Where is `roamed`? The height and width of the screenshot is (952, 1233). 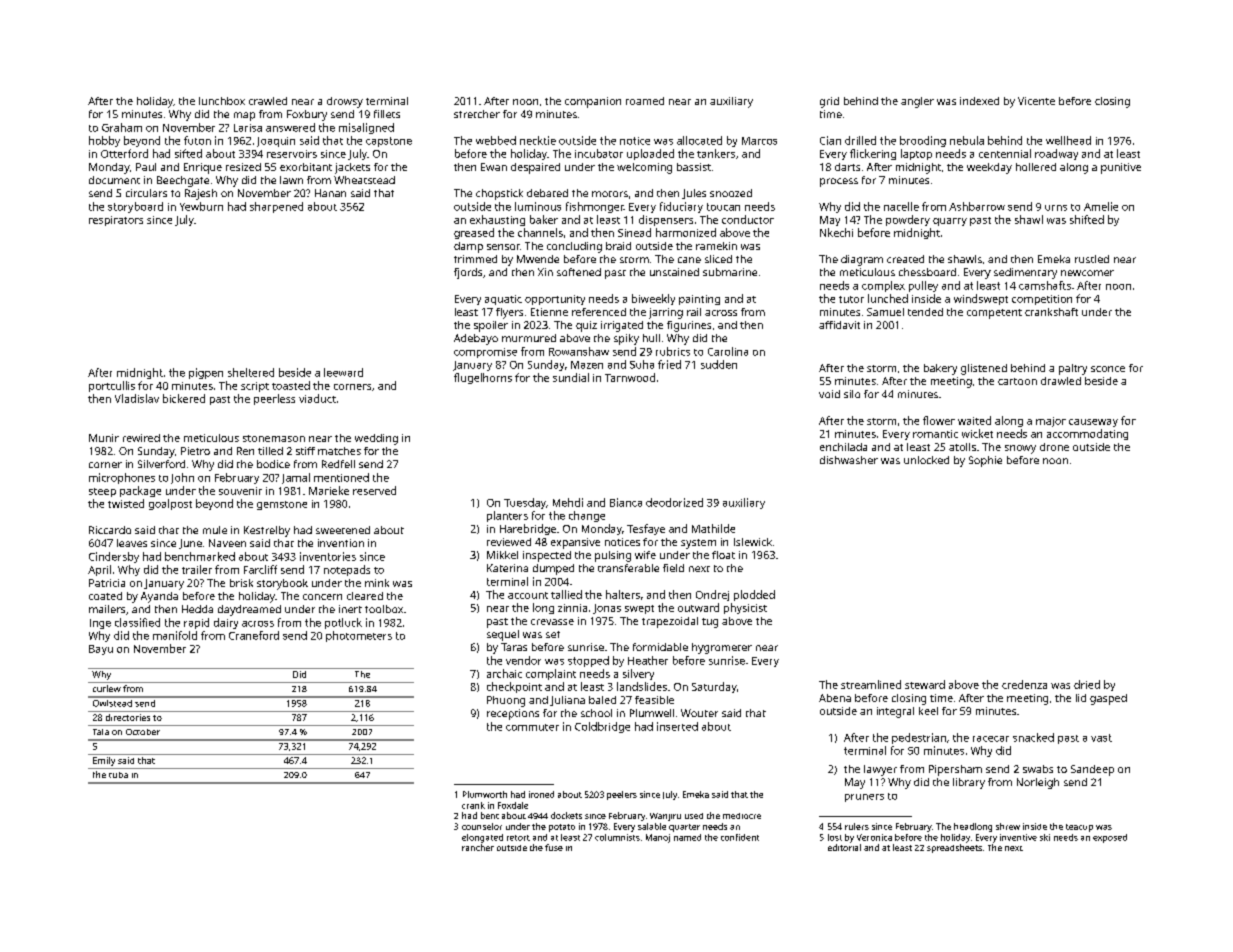
roamed is located at coordinates (645, 101).
